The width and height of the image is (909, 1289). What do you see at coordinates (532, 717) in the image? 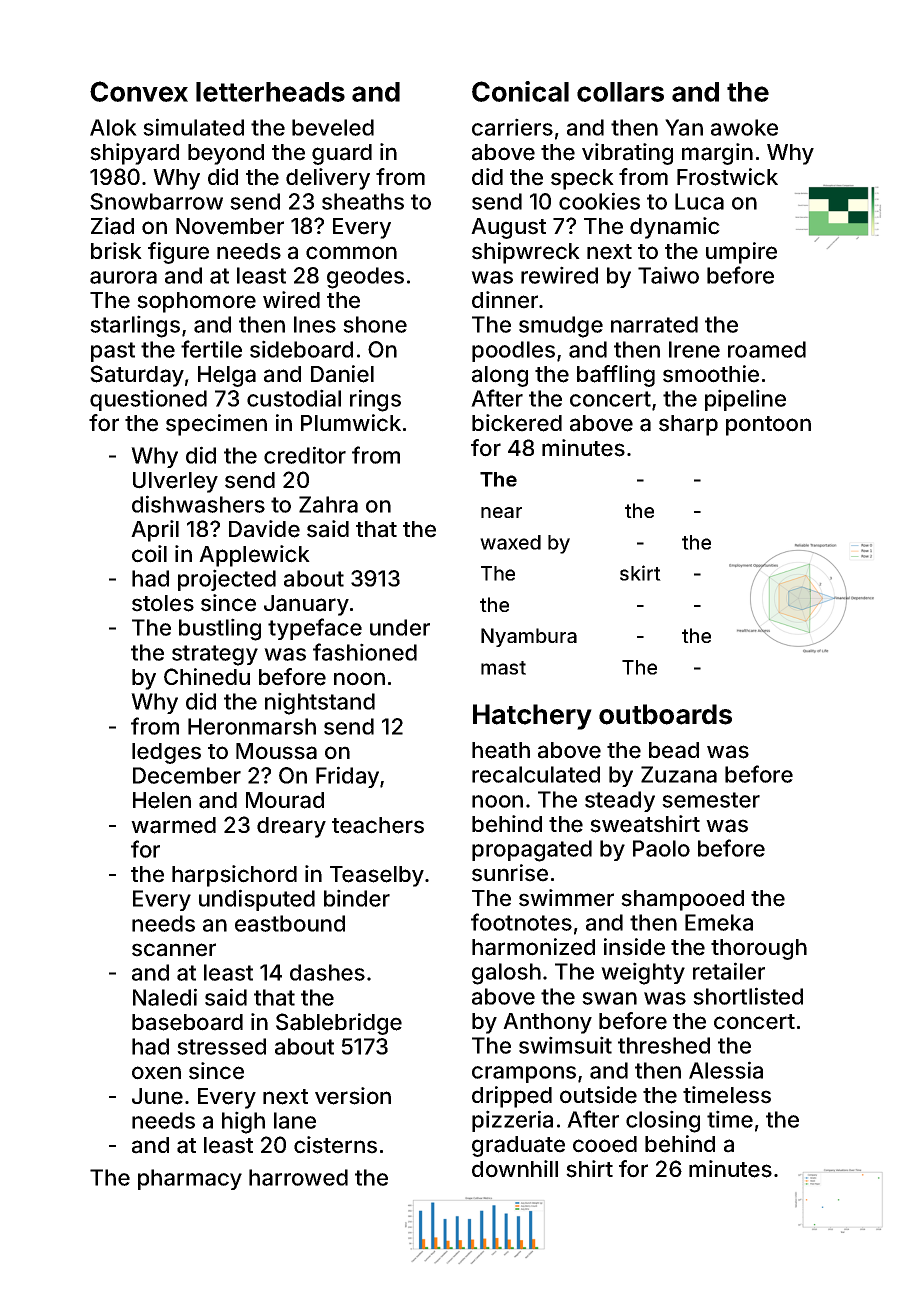
I see `Hatchery` at bounding box center [532, 717].
